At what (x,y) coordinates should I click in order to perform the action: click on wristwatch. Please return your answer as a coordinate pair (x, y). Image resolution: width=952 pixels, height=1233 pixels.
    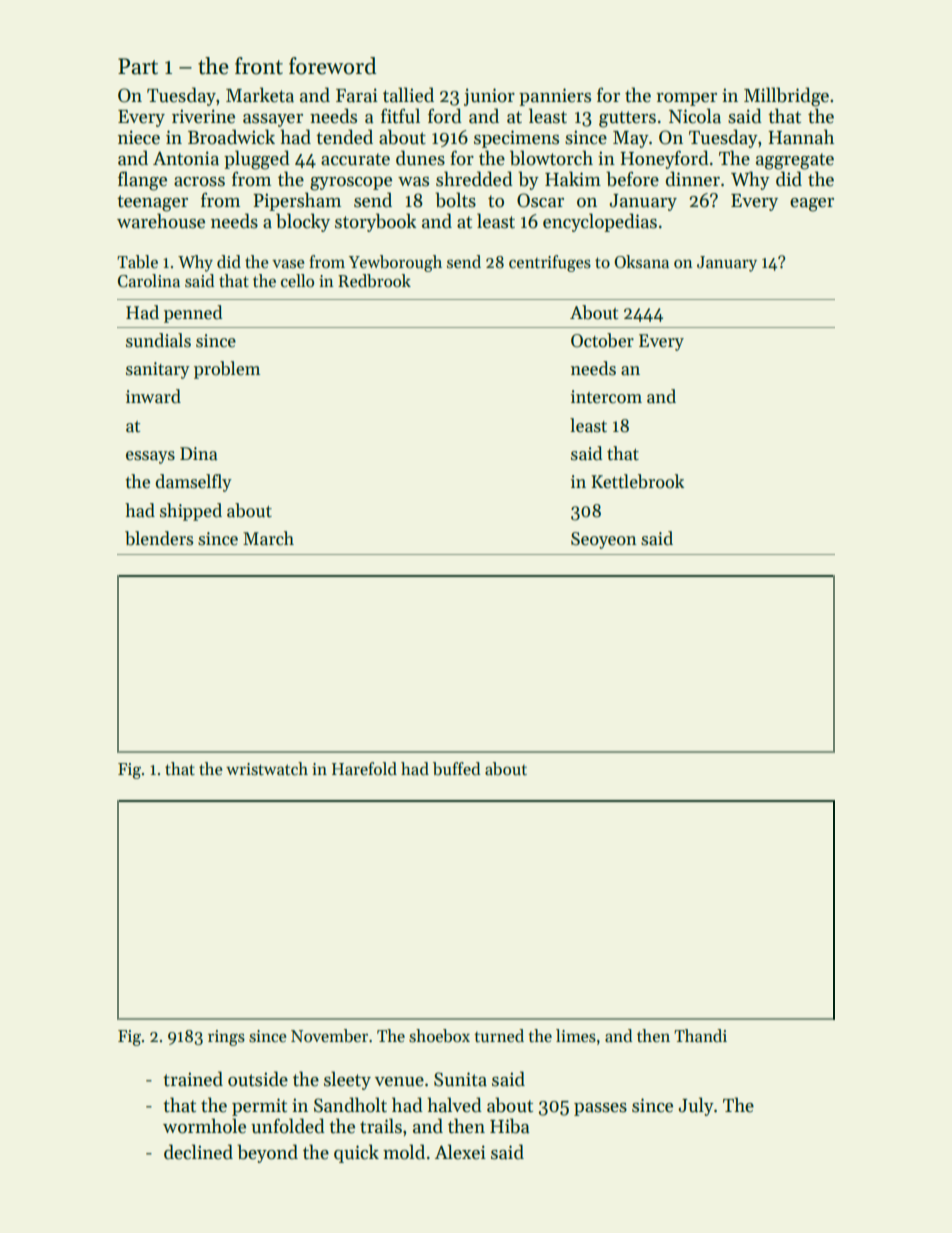
    Looking at the image, I should click on (267, 769).
